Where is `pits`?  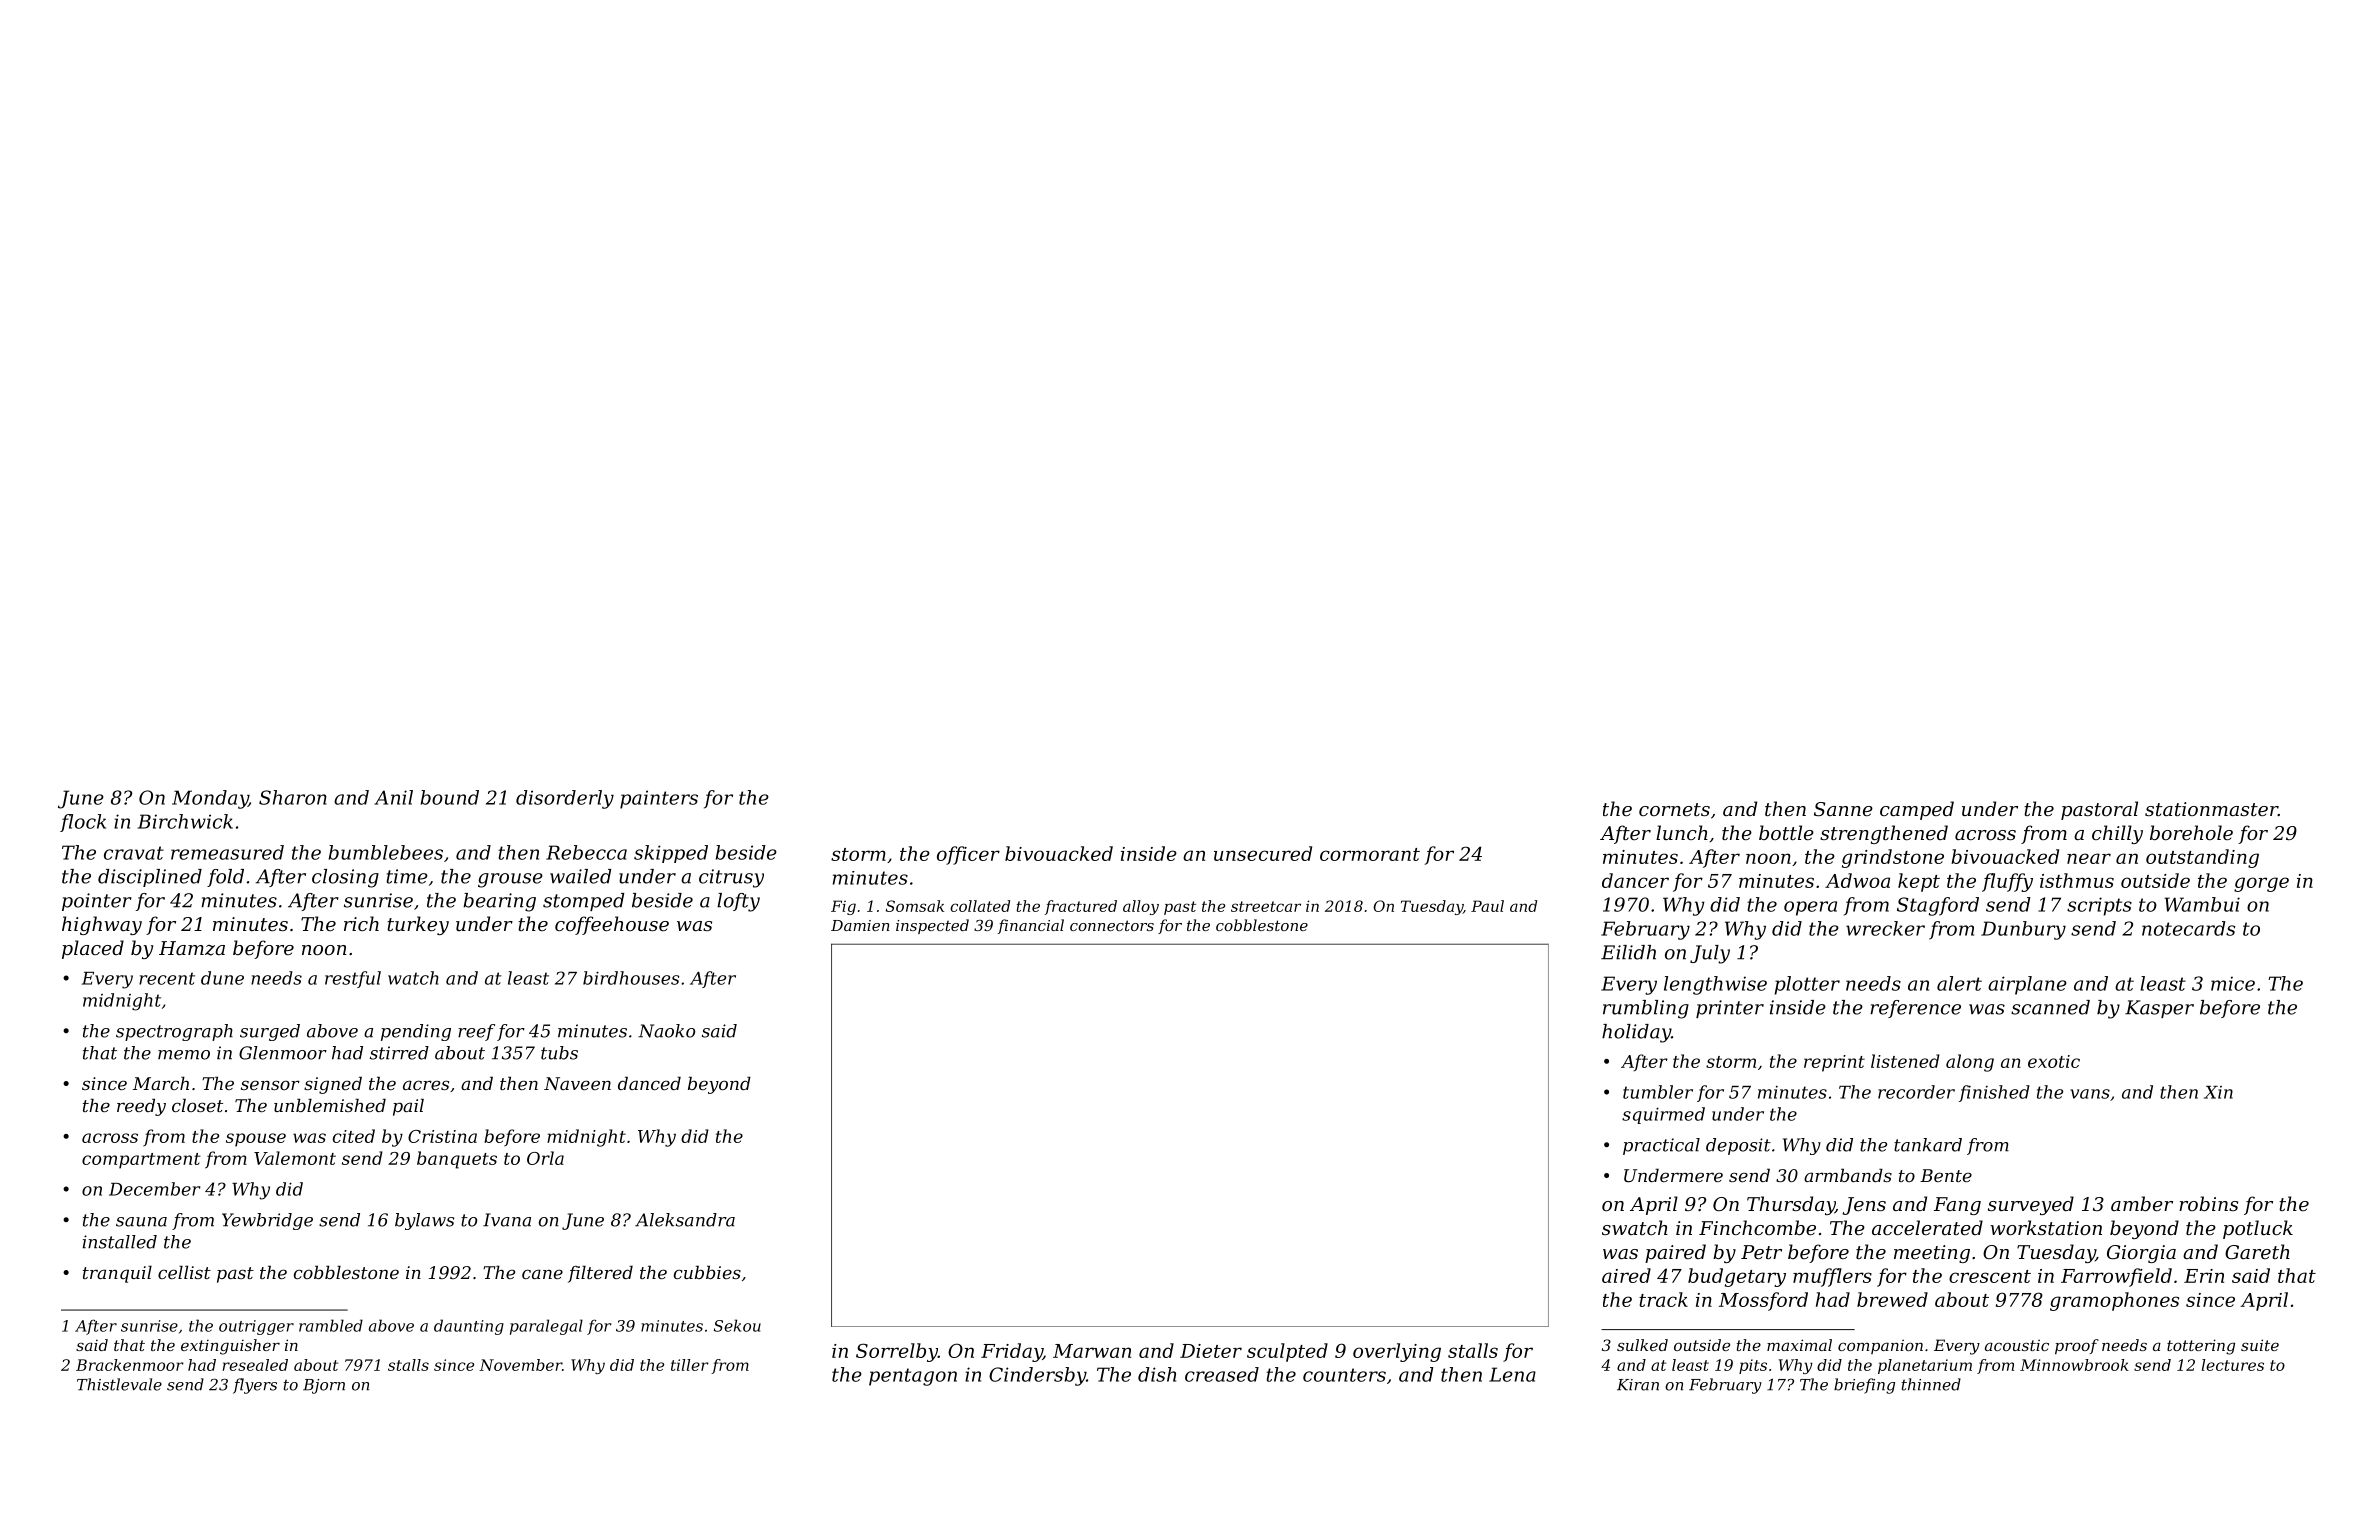 pits is located at coordinates (1753, 1366).
